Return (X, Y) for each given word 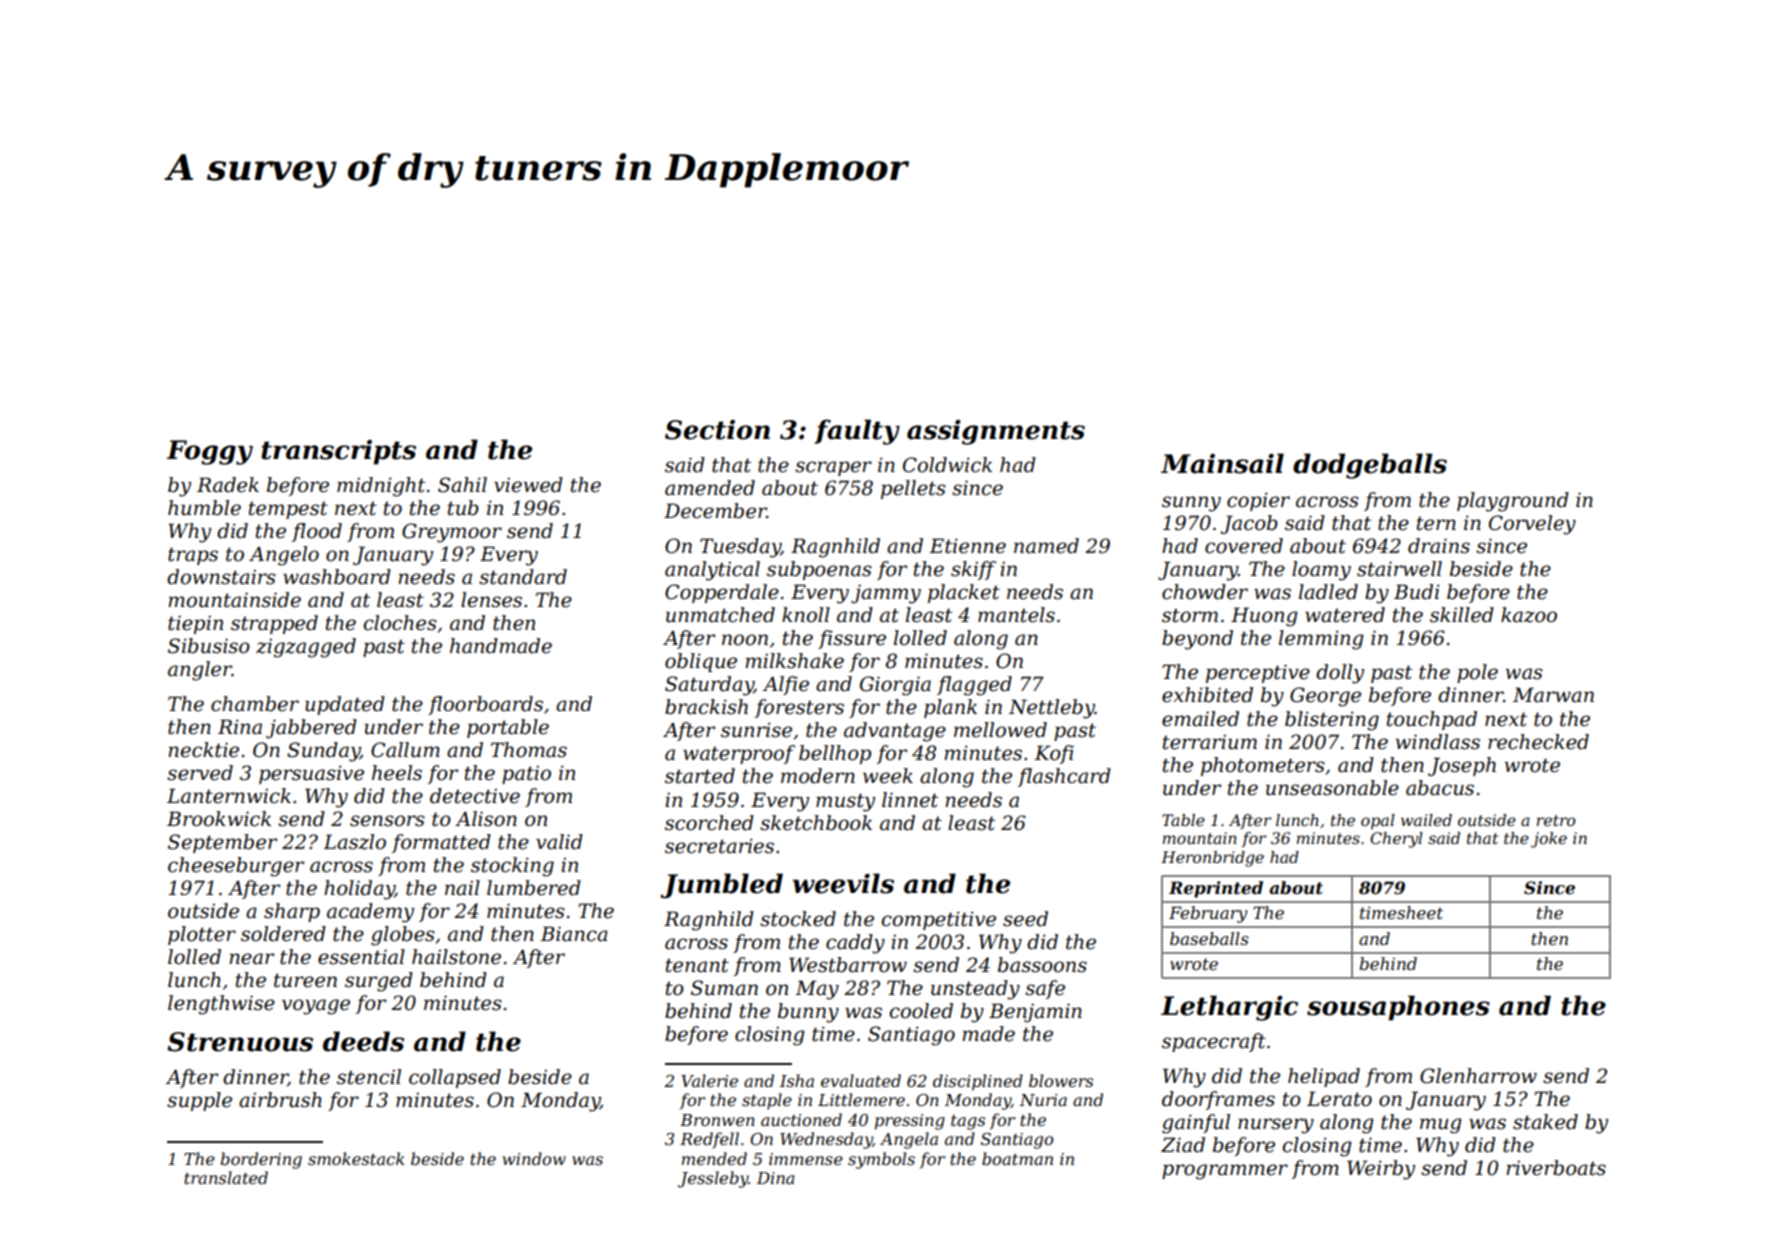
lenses (491, 600)
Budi (1417, 592)
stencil (369, 1077)
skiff (973, 570)
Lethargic (1229, 1008)
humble (204, 508)
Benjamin (1035, 1013)
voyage (316, 1007)
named (1046, 546)
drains (1439, 546)
